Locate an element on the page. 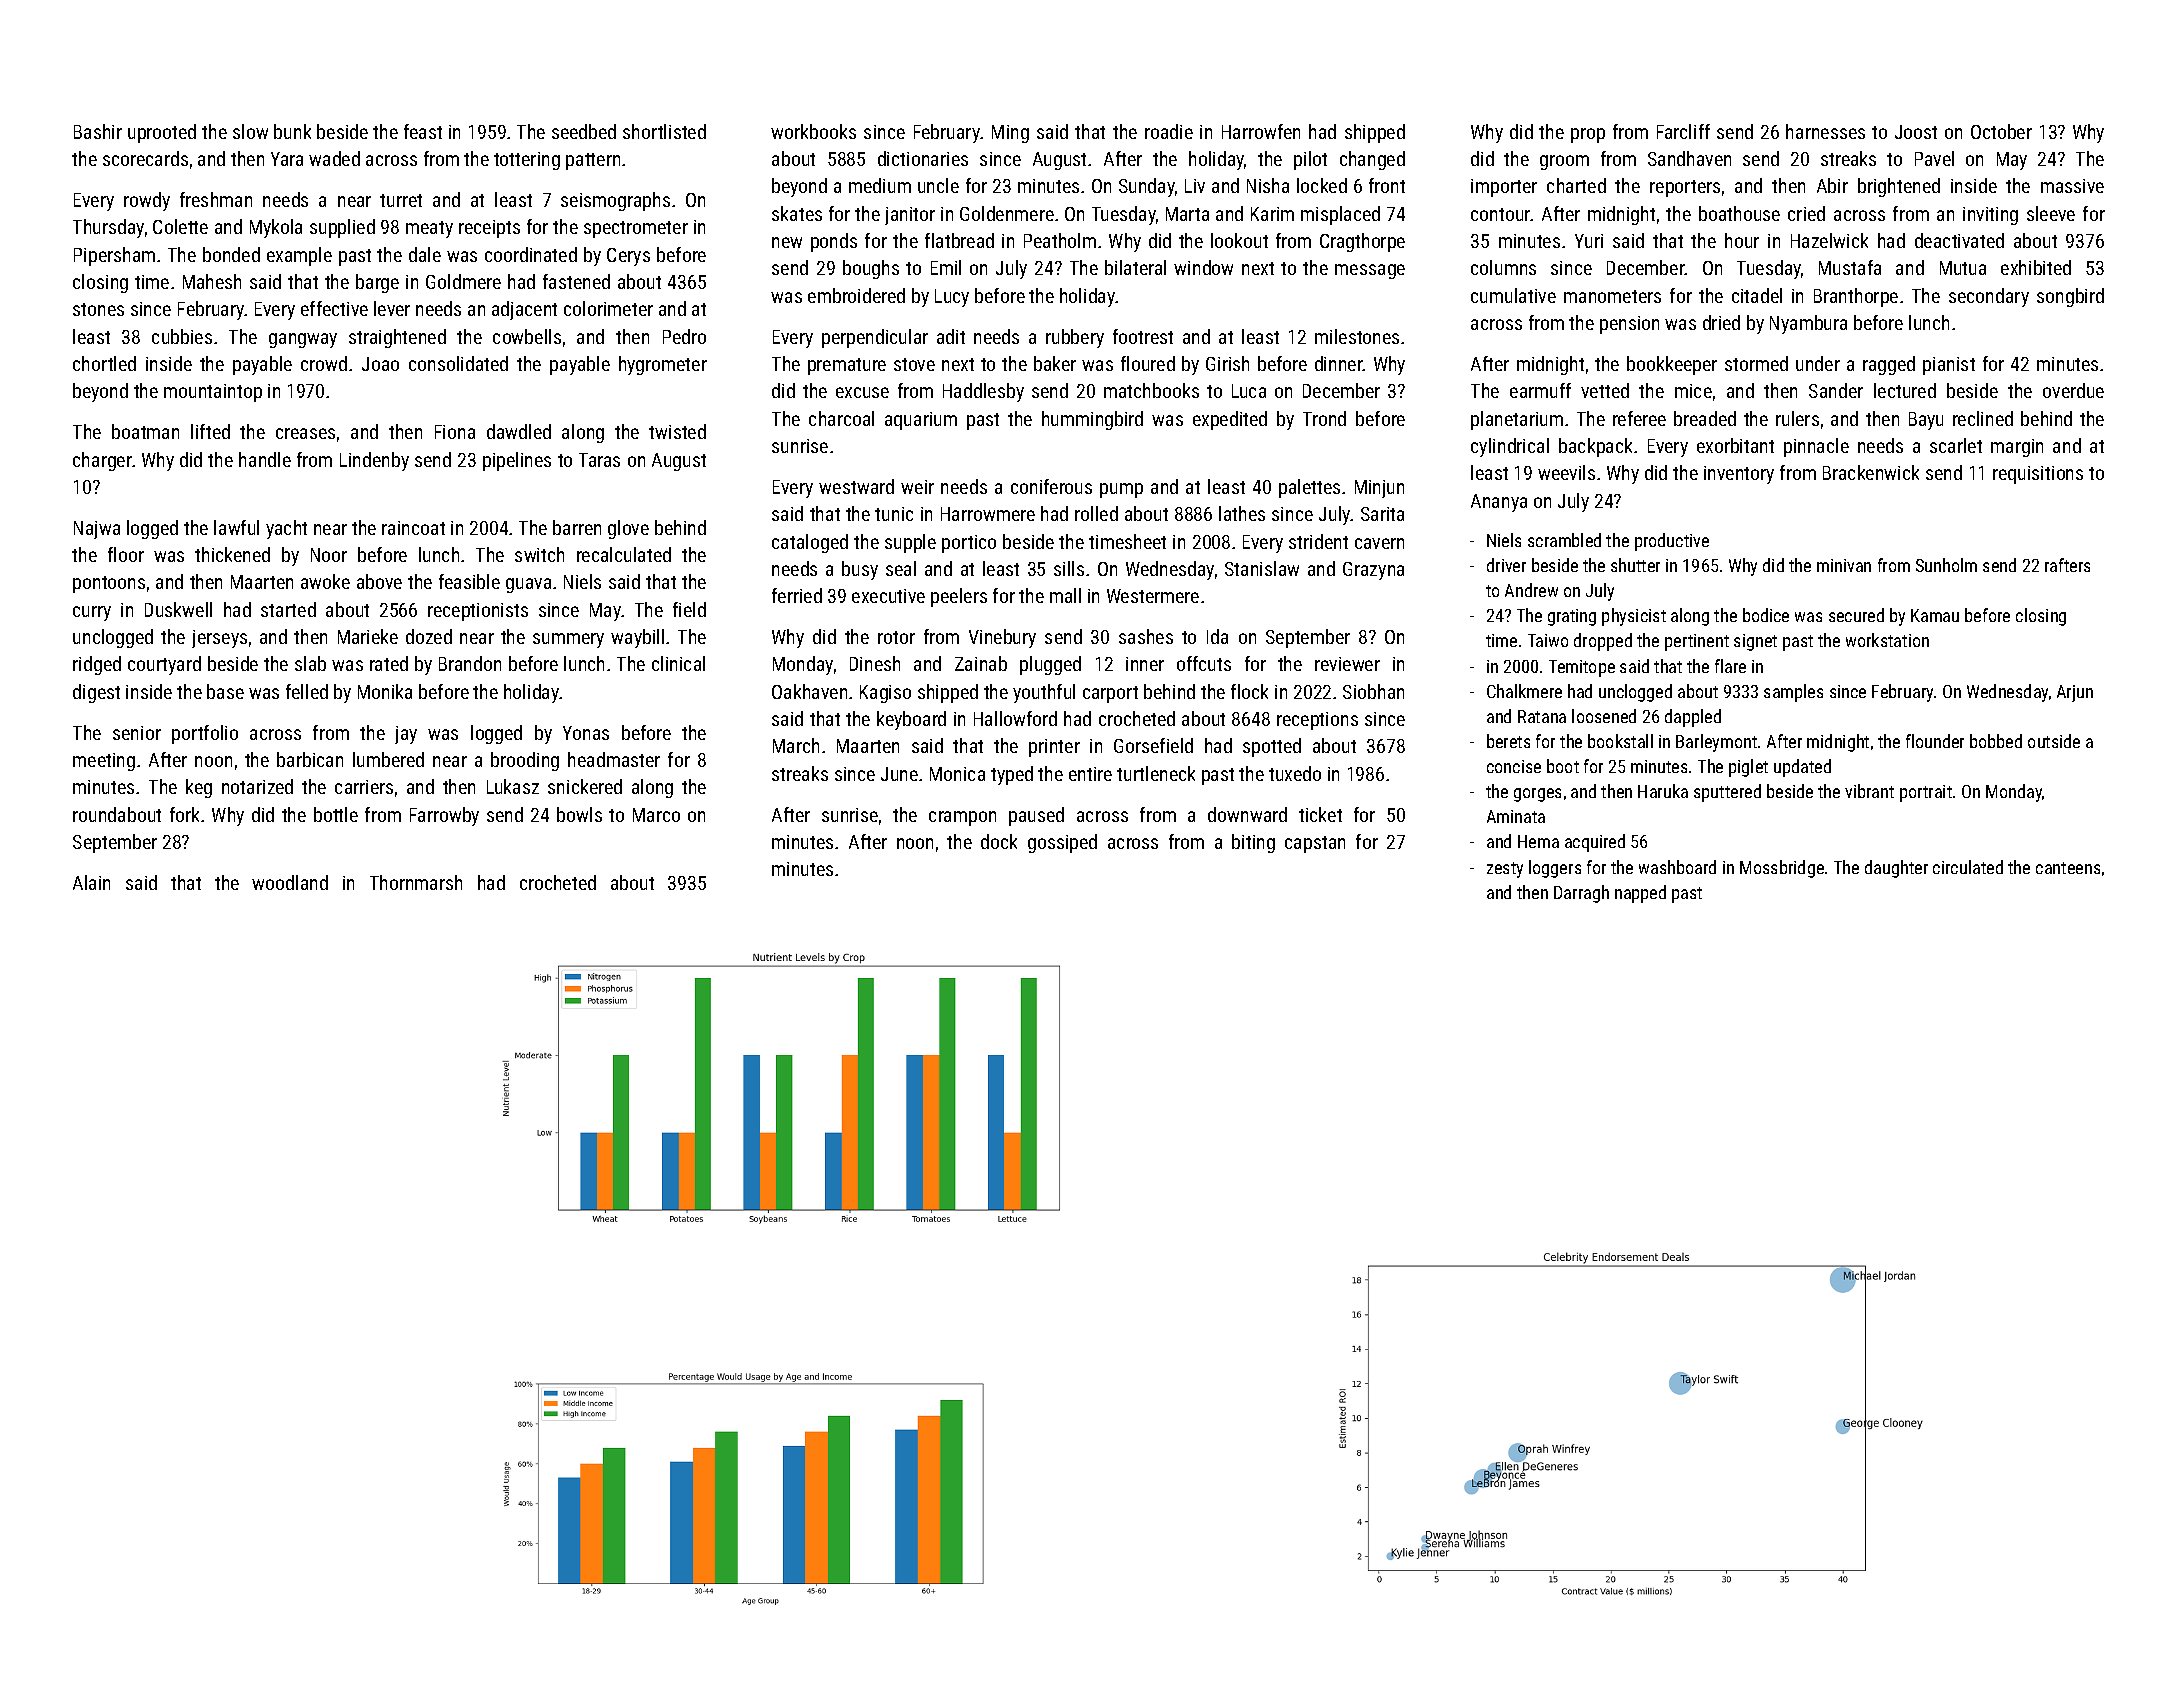  Oakhaven is located at coordinates (809, 691).
